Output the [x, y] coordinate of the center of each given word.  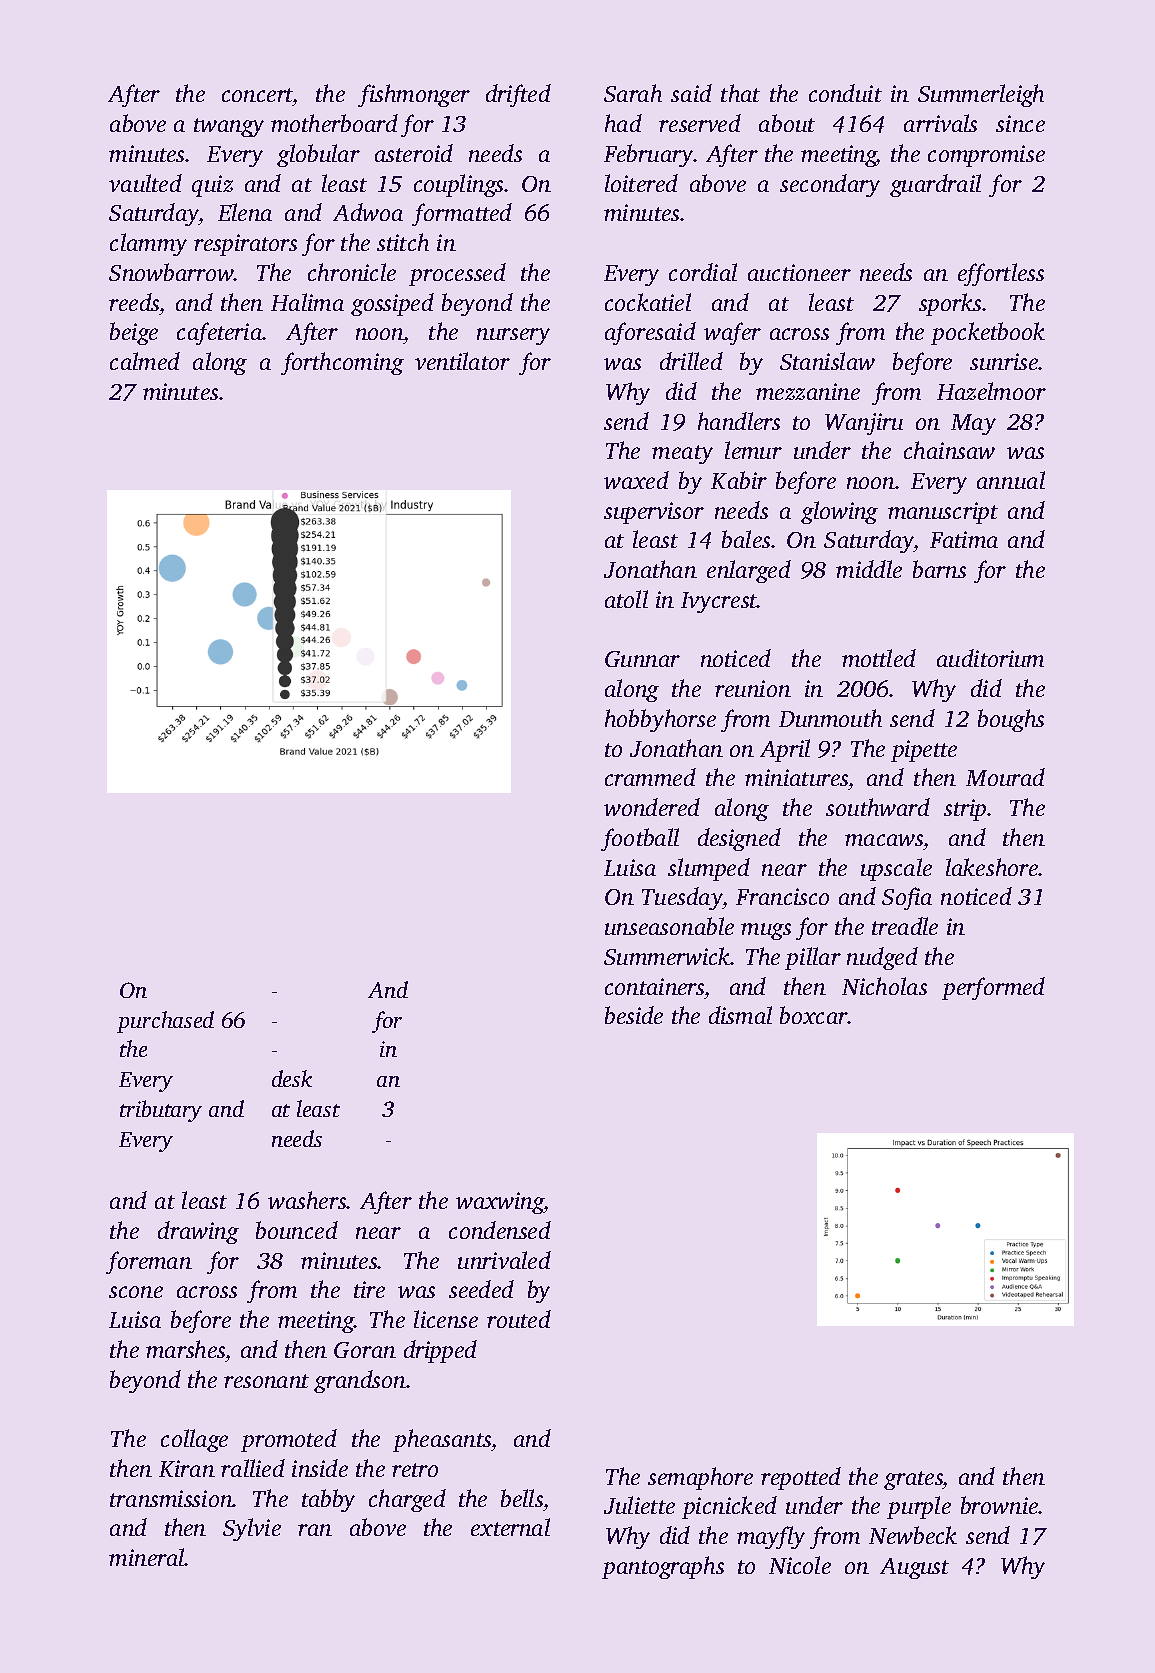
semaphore [700, 1478]
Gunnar [642, 659]
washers [307, 1200]
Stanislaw [827, 361]
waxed [636, 480]
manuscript [943, 513]
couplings [458, 185]
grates [913, 1480]
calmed [145, 361]
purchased [165, 1022]
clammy [148, 244]
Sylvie [252, 1529]
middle [869, 569]
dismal [740, 1015]
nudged [882, 958]
